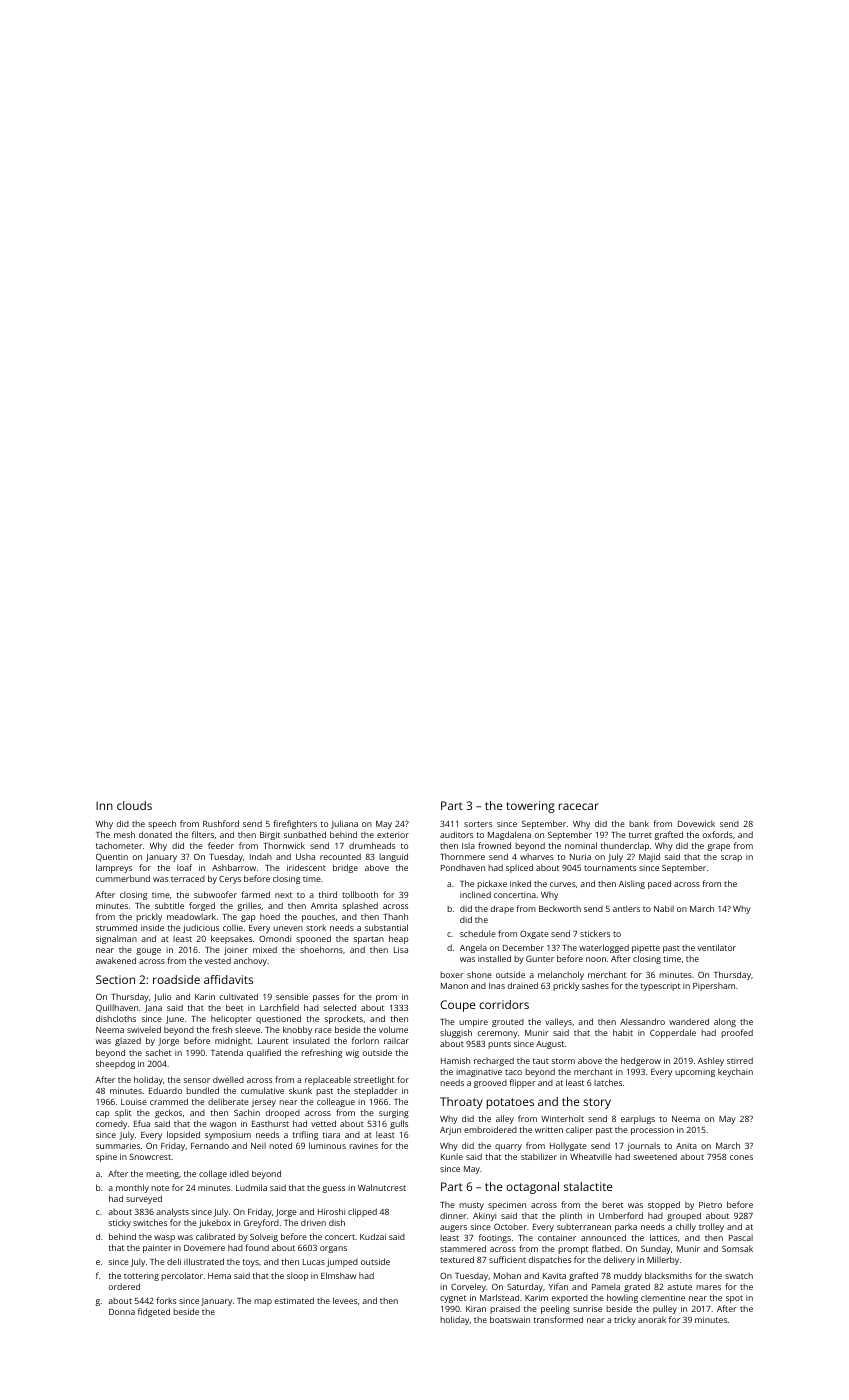  Describe the element at coordinates (625, 1320) in the screenshot. I see `tricky` at that location.
